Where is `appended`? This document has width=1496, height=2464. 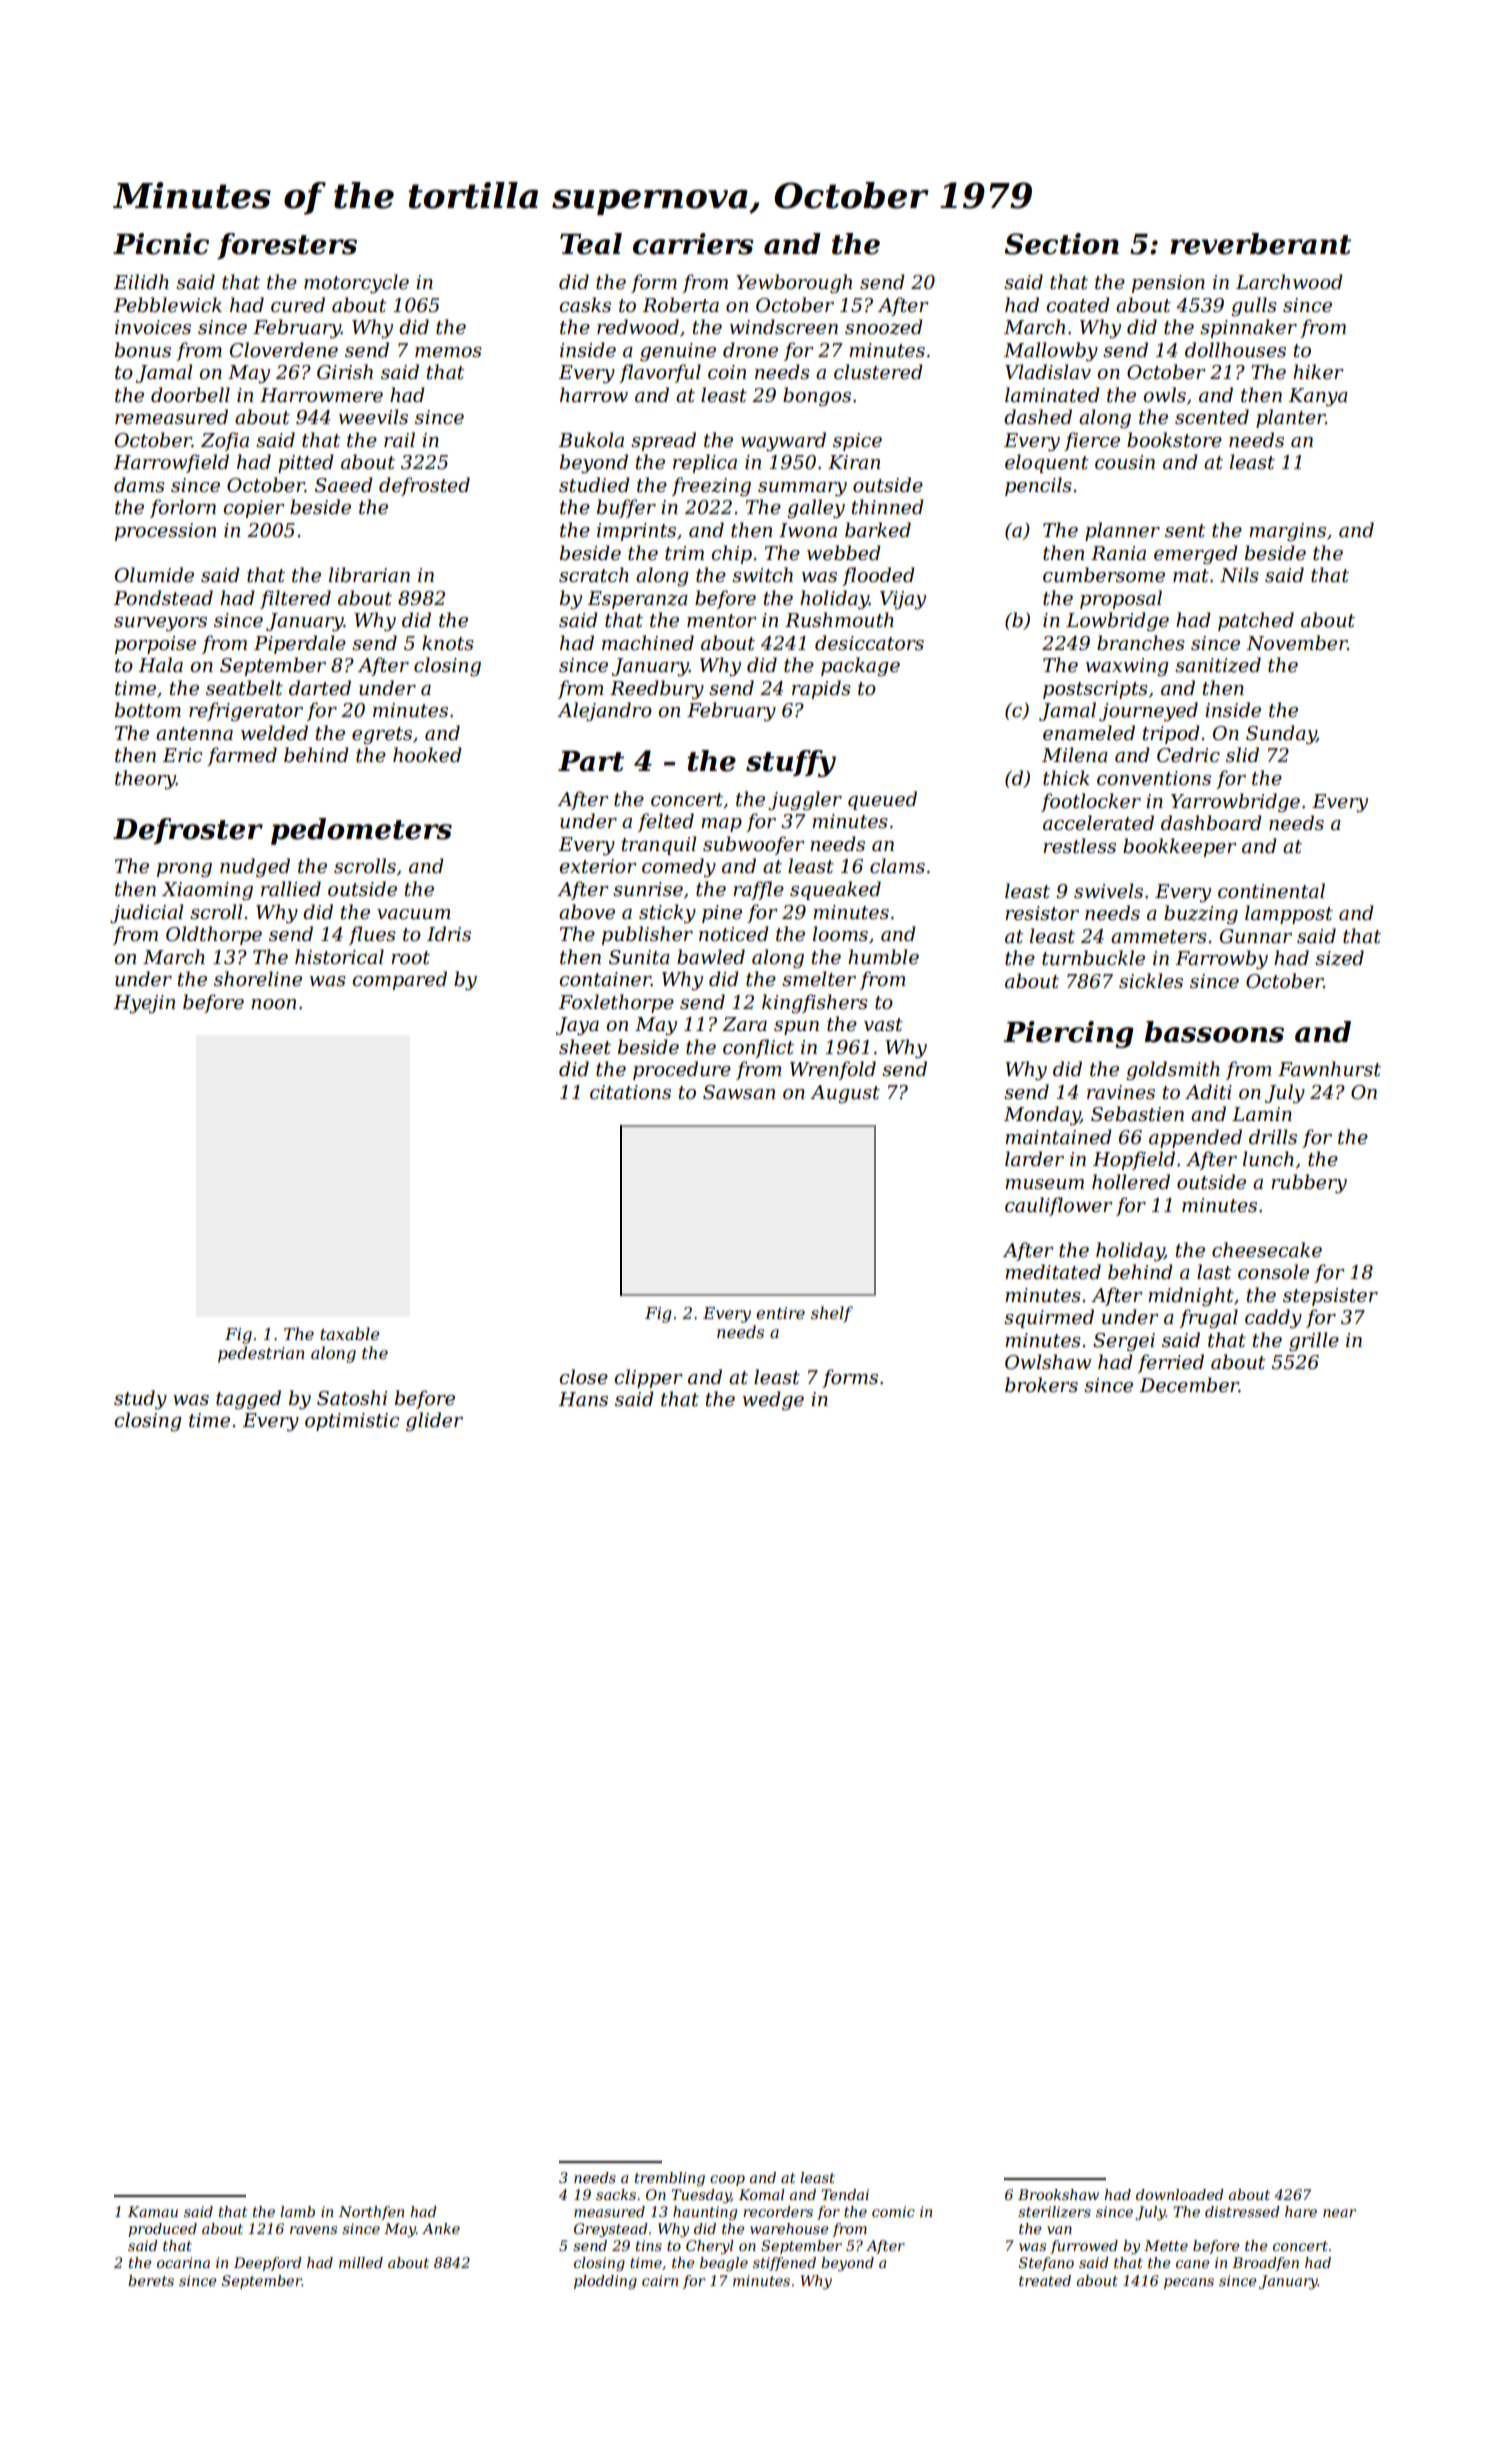 appended is located at coordinates (1195, 1138).
